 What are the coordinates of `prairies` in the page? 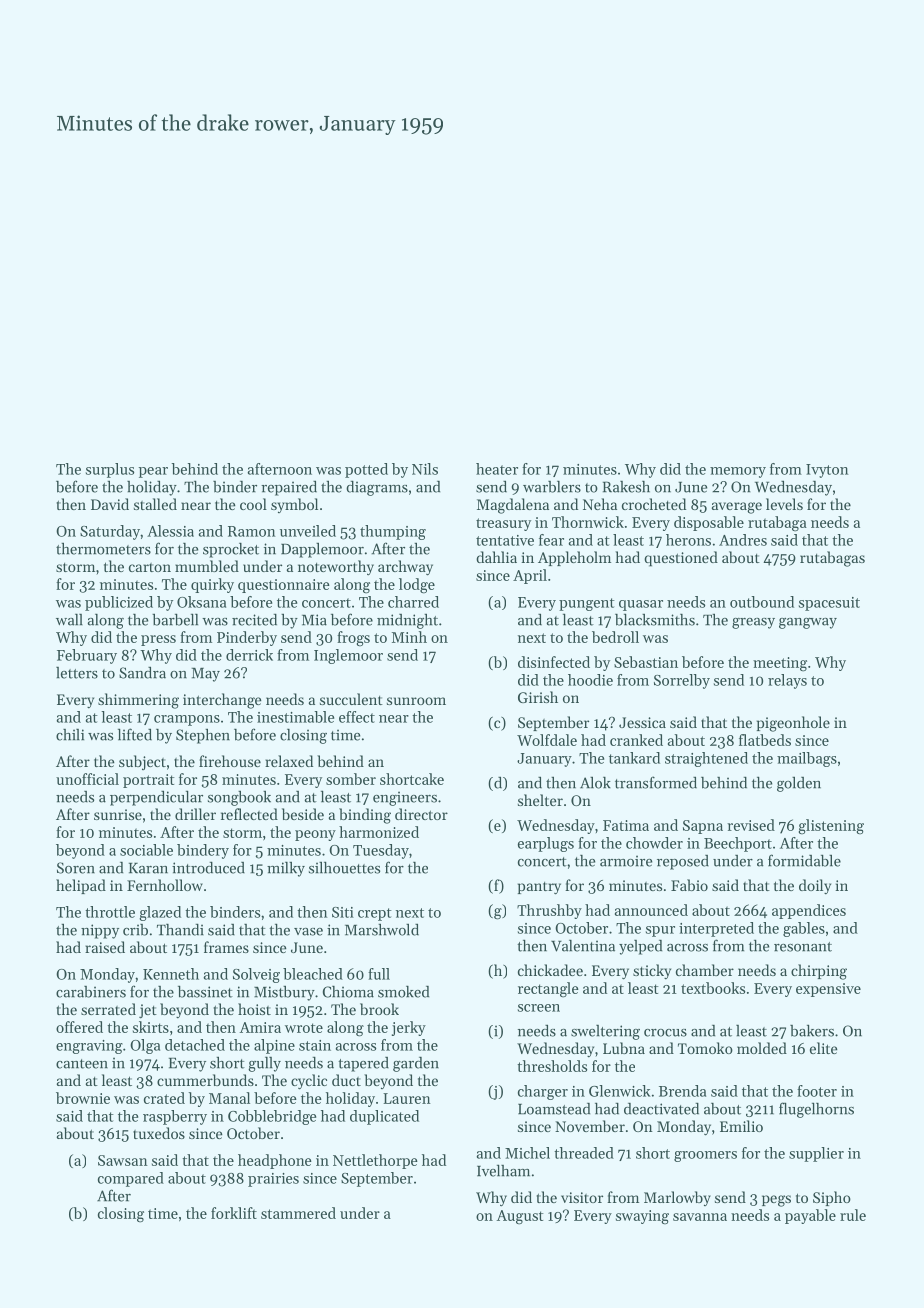 It's located at (273, 1180).
